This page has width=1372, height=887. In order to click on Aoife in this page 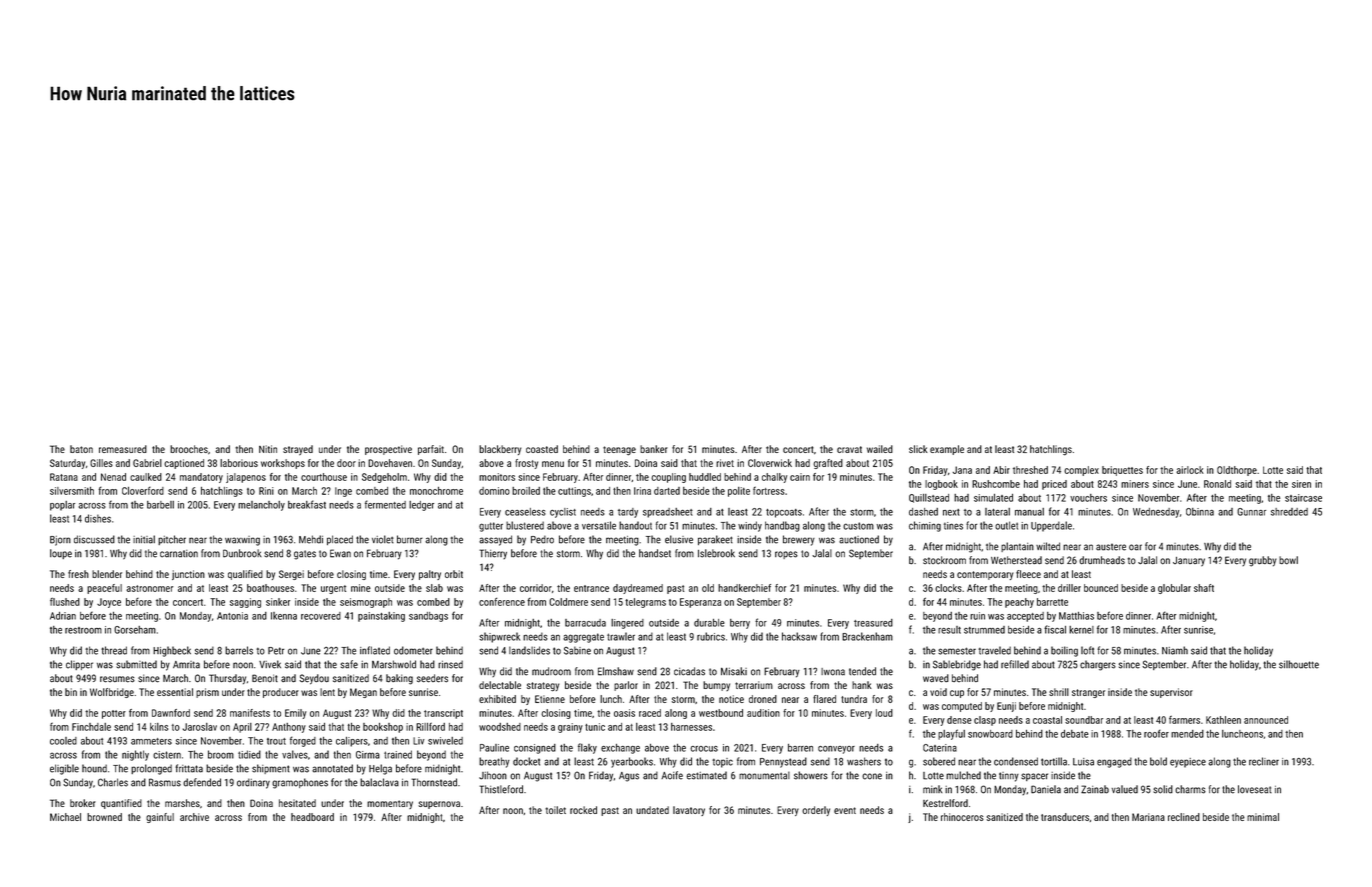, I will do `click(672, 775)`.
